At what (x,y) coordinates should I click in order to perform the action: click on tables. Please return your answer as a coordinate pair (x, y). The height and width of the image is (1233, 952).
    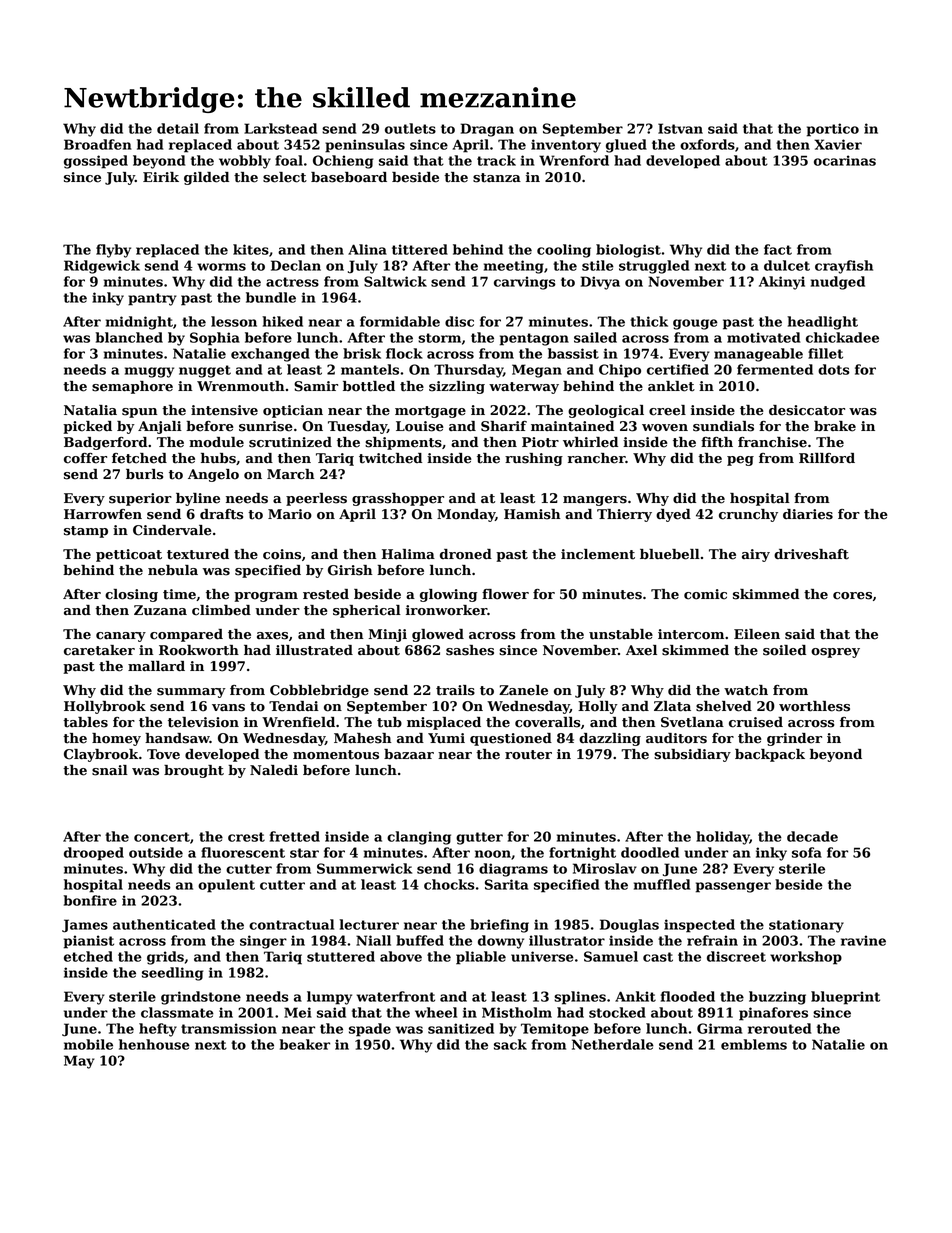
    Looking at the image, I should click on (85, 722).
